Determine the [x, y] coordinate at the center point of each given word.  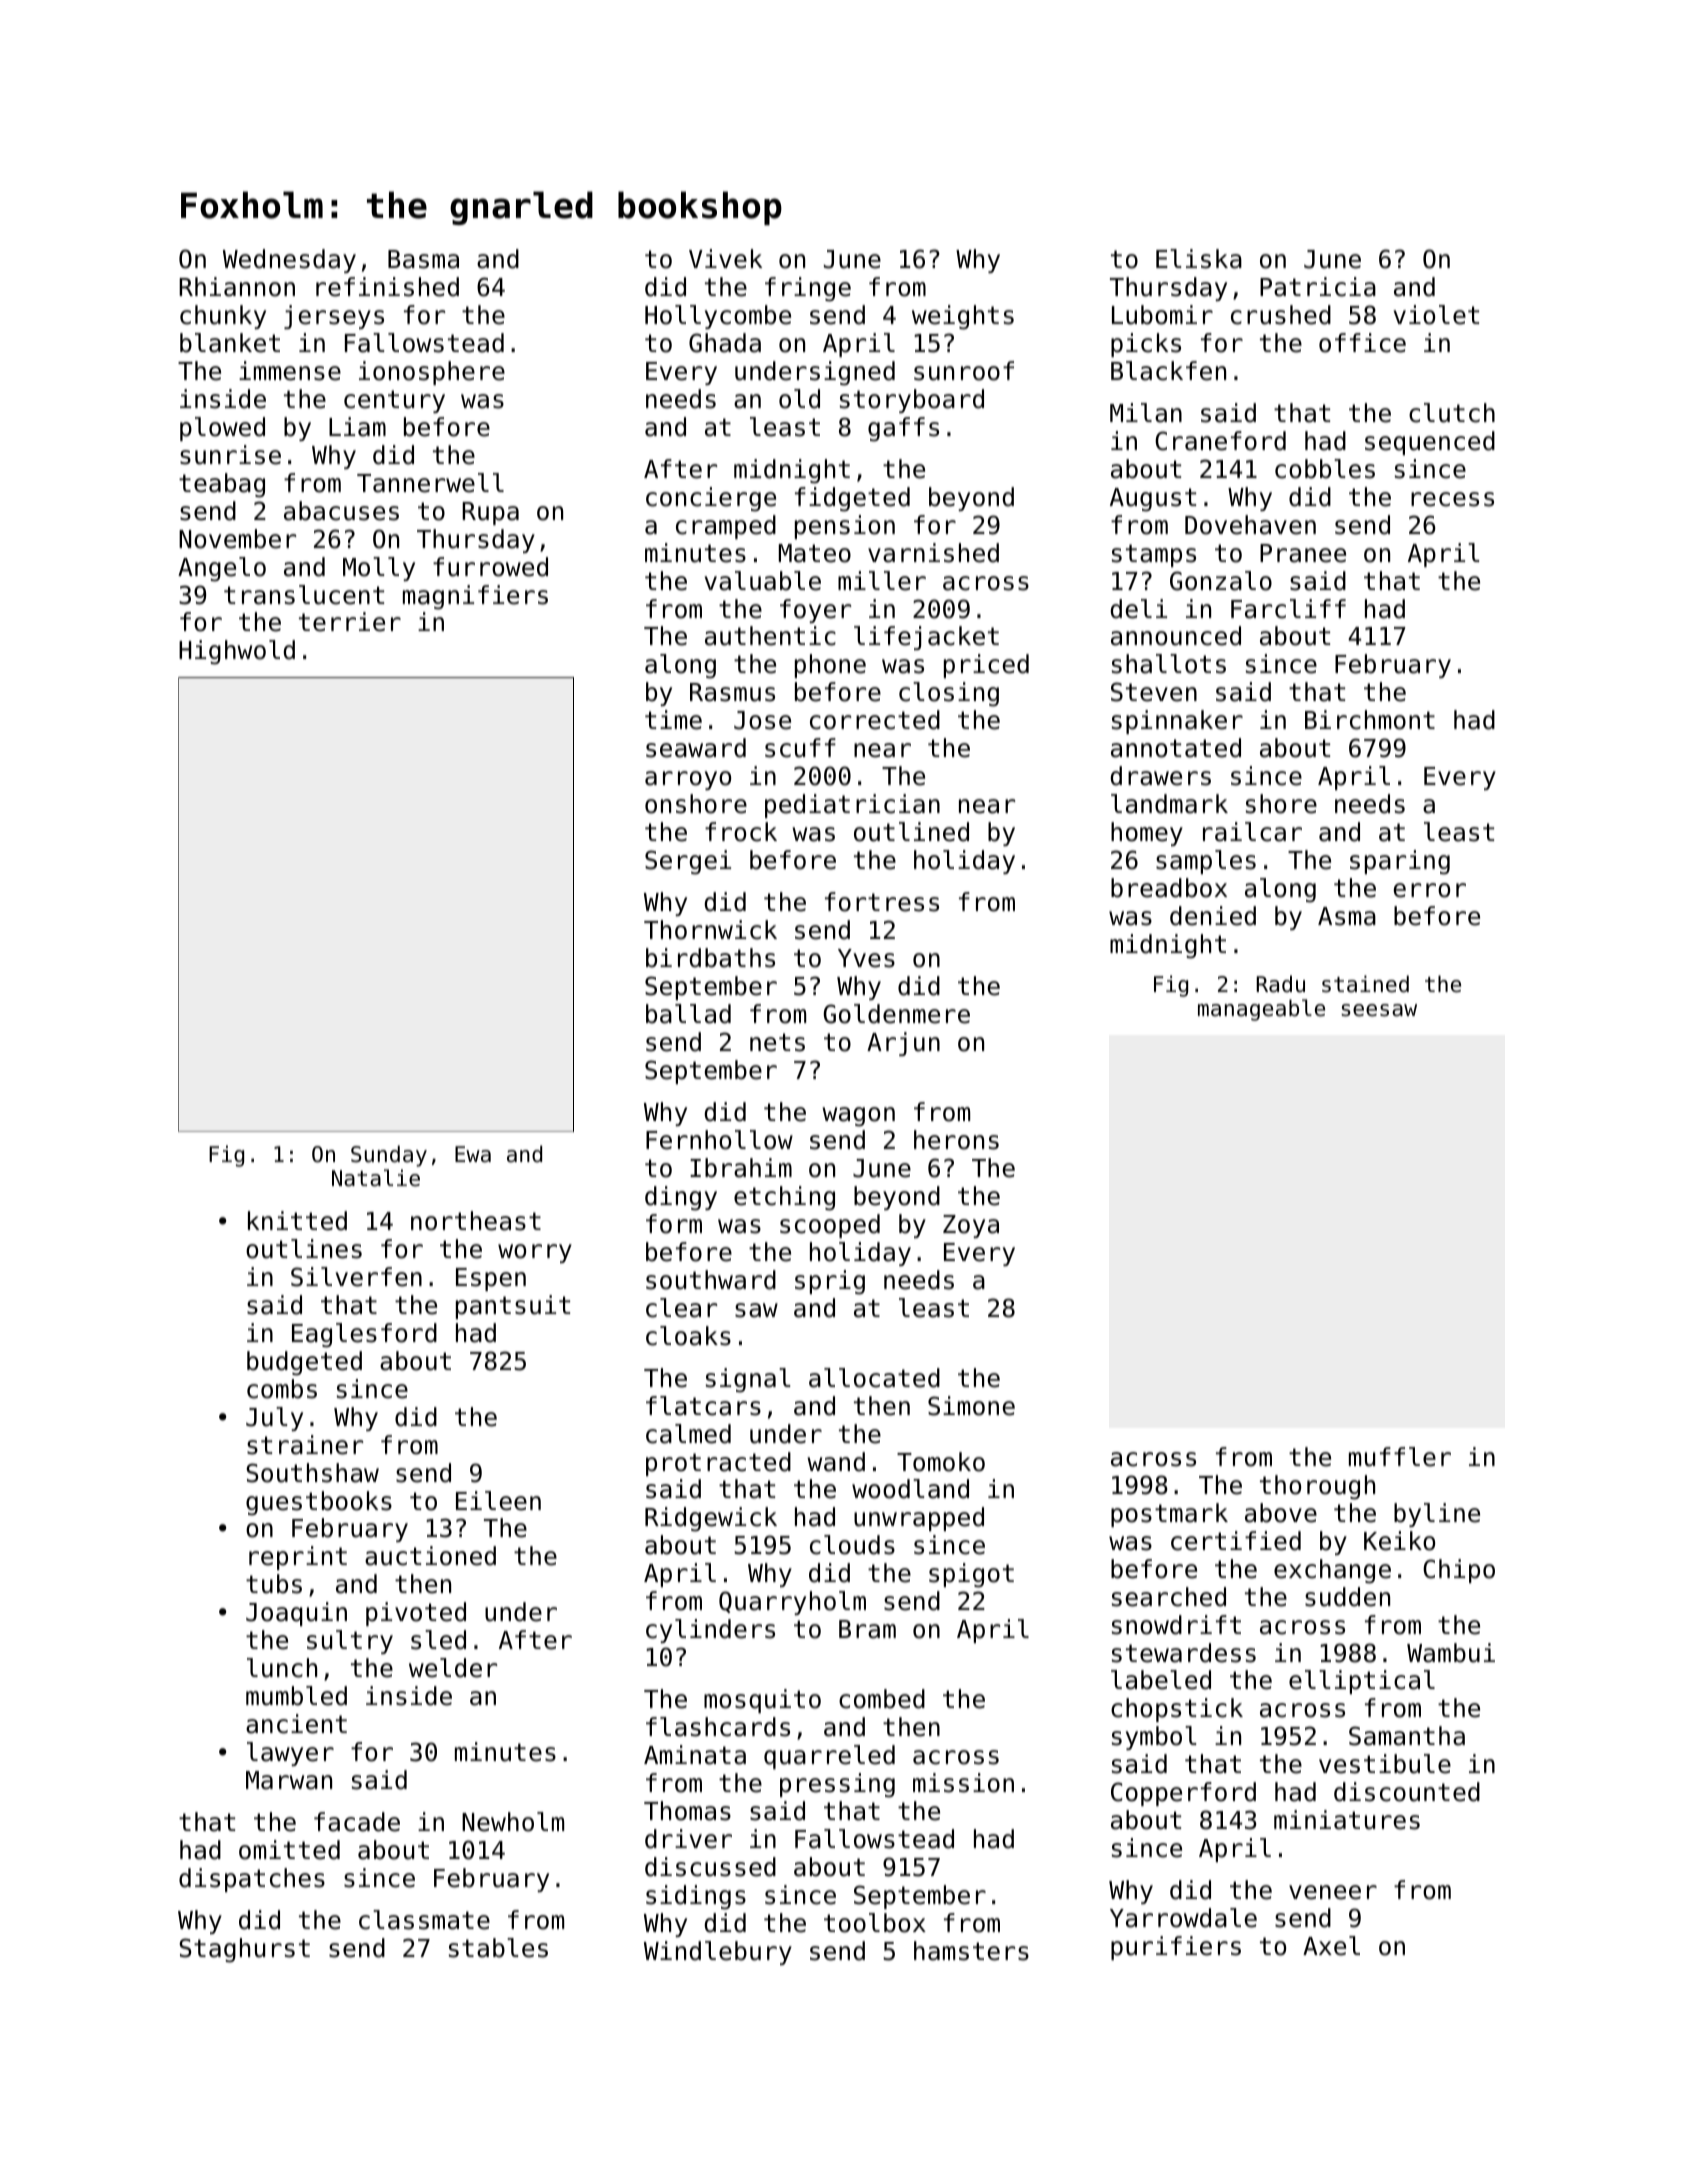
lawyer [290, 1754]
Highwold [237, 652]
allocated [874, 1378]
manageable [1261, 1010]
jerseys [334, 317]
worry [535, 1253]
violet [1436, 315]
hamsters [971, 1951]
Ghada [725, 343]
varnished [933, 553]
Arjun [903, 1044]
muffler [1400, 1457]
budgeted [304, 1363]
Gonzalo [1221, 581]
